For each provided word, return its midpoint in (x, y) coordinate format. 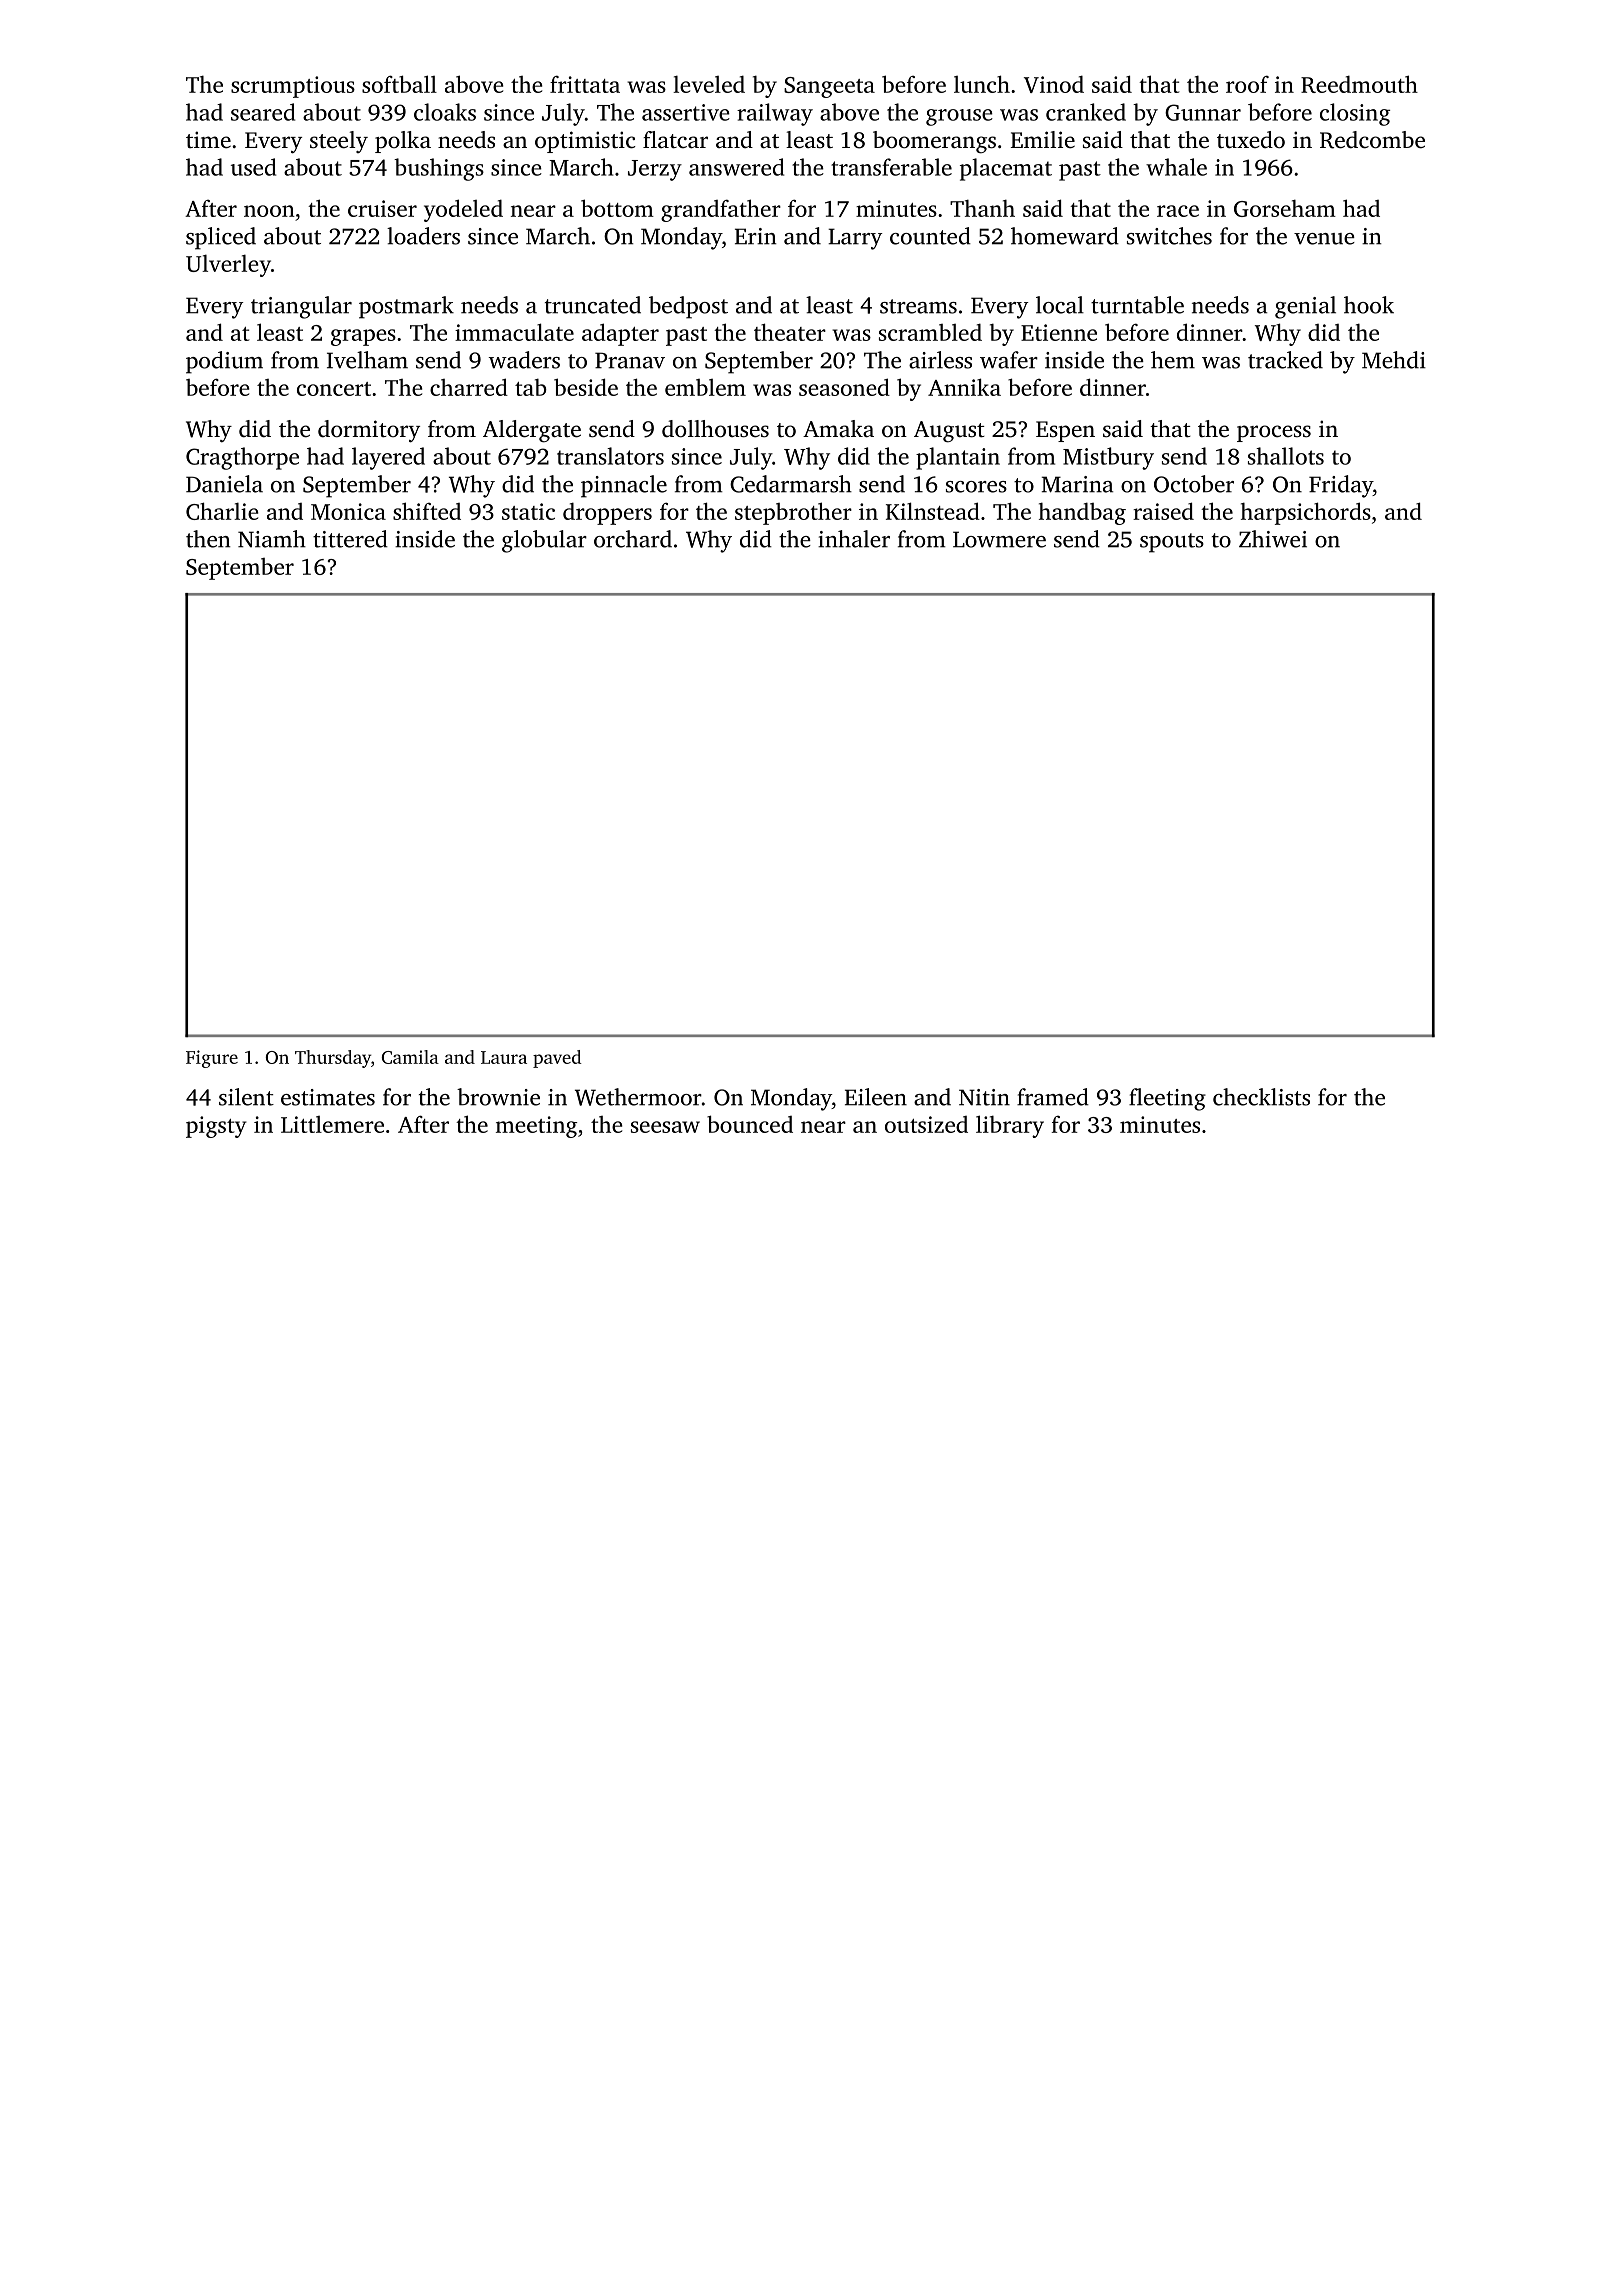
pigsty (216, 1127)
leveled (709, 84)
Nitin (984, 1097)
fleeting (1167, 1099)
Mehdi (1394, 360)
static (528, 511)
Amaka (838, 428)
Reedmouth (1359, 84)
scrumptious (293, 87)
